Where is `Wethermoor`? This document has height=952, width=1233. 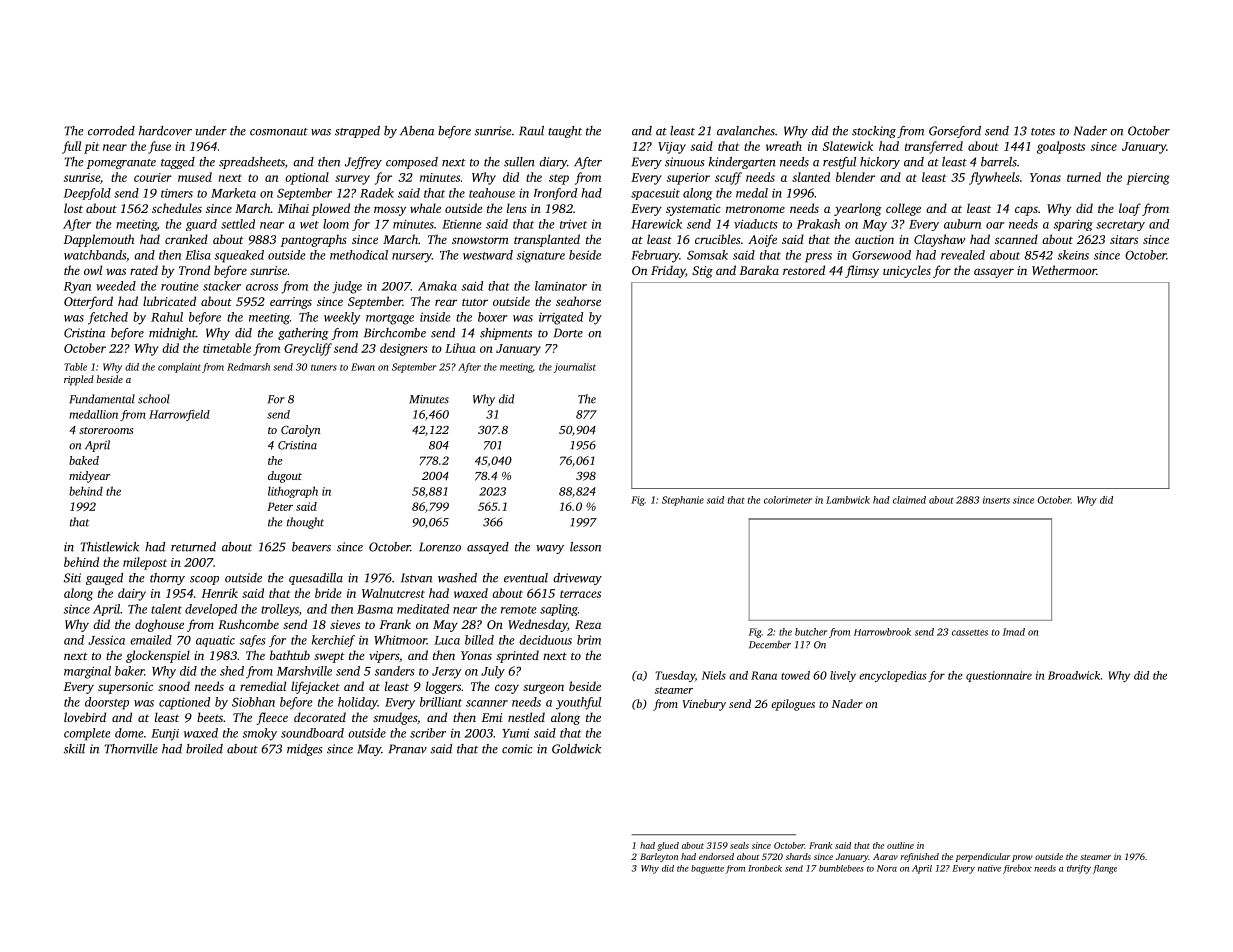
Wethermoor is located at coordinates (1064, 270).
